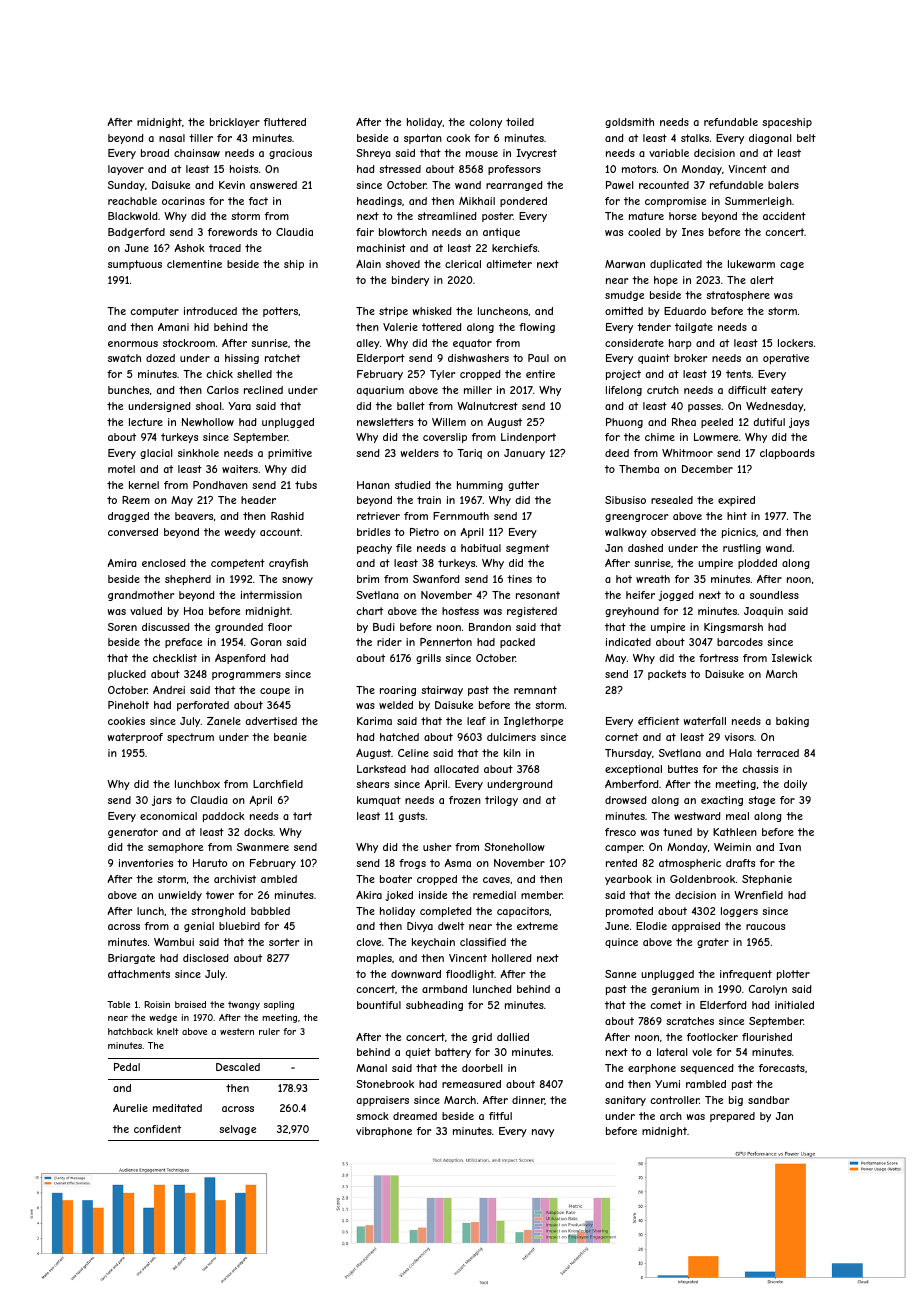  What do you see at coordinates (543, 1133) in the screenshot?
I see `navy` at bounding box center [543, 1133].
